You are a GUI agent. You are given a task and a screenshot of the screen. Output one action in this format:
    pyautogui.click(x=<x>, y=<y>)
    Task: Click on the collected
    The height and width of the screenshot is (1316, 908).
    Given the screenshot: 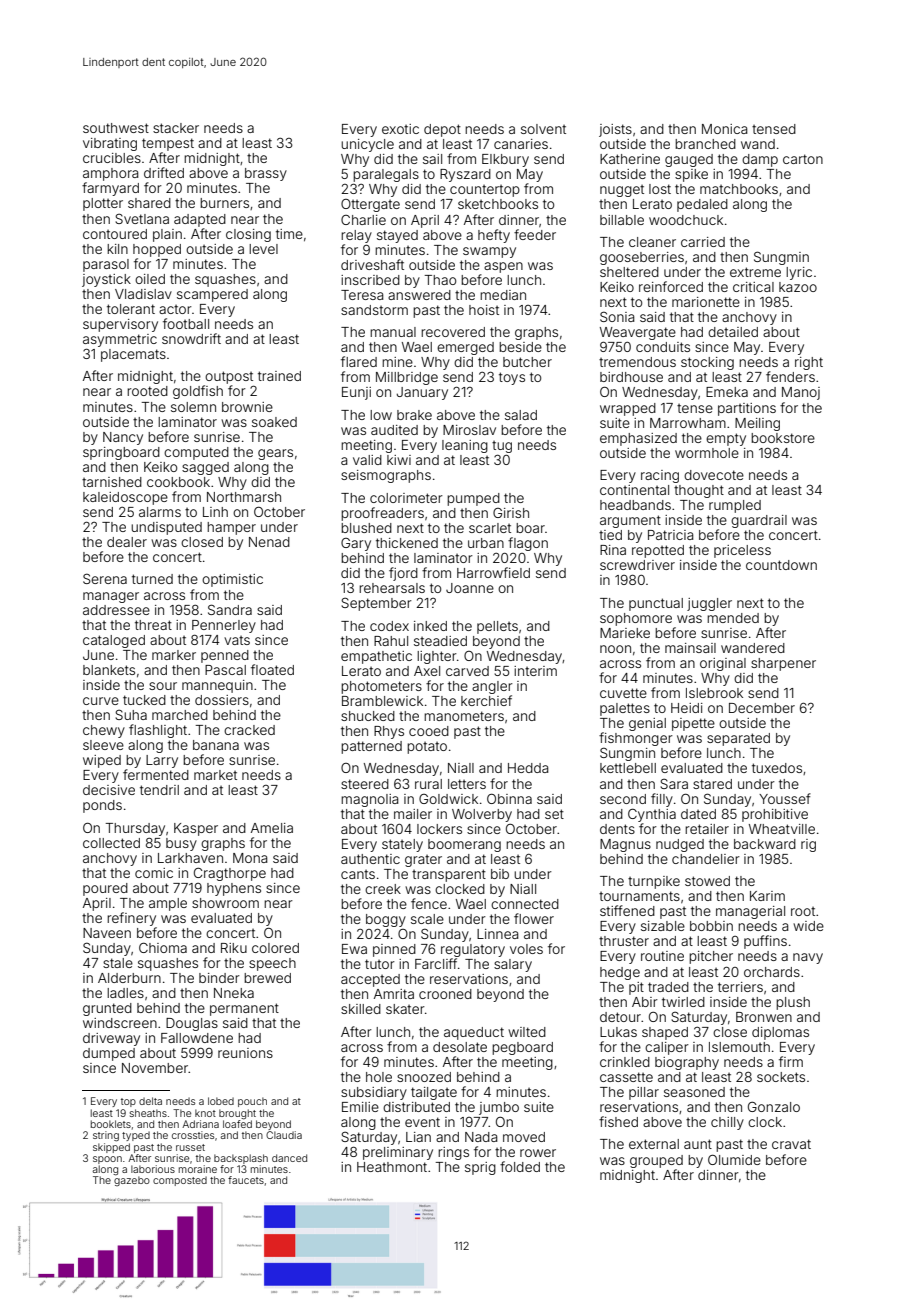 What is the action you would take?
    pyautogui.click(x=111, y=843)
